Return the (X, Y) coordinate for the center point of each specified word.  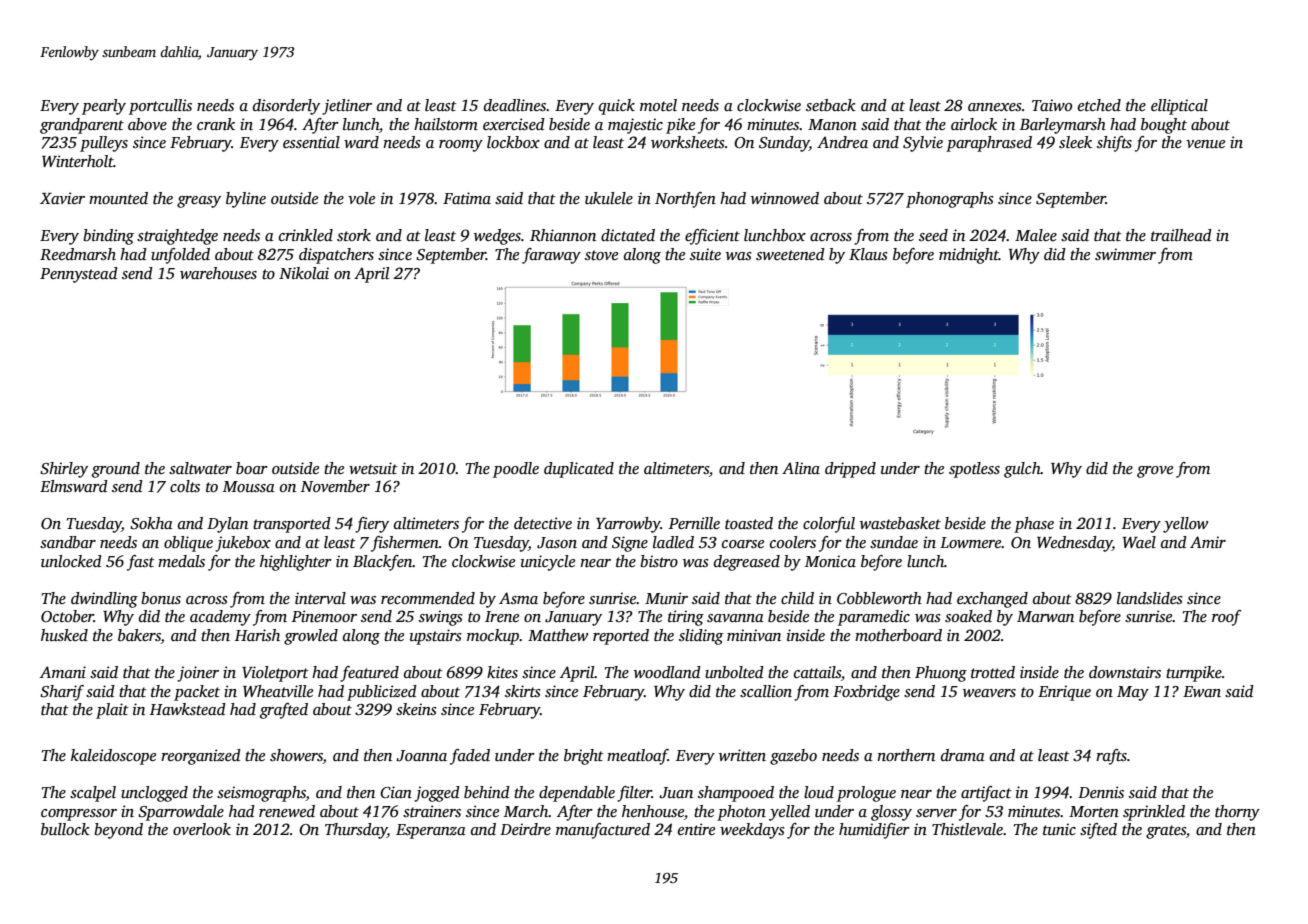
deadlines (515, 105)
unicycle (548, 563)
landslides (1150, 598)
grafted (284, 711)
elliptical (1179, 107)
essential (311, 142)
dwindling (104, 600)
